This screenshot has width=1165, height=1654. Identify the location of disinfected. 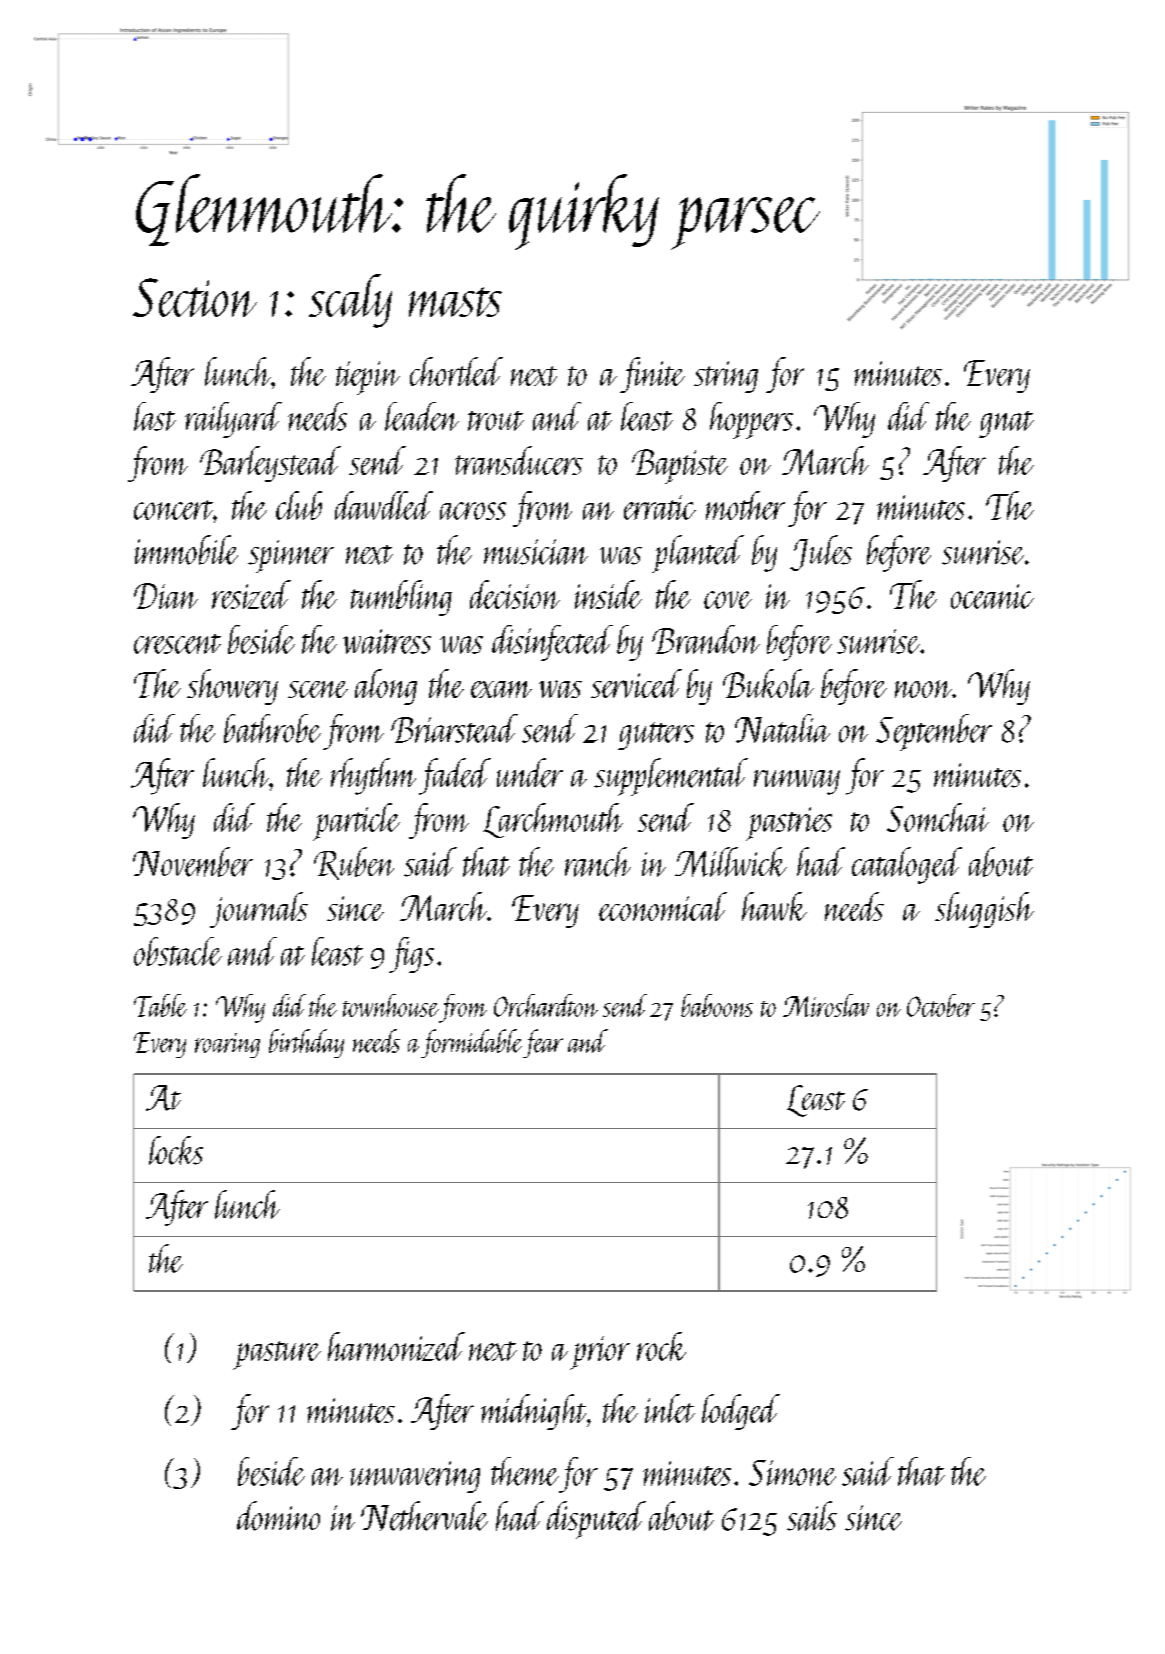
(552, 643).
